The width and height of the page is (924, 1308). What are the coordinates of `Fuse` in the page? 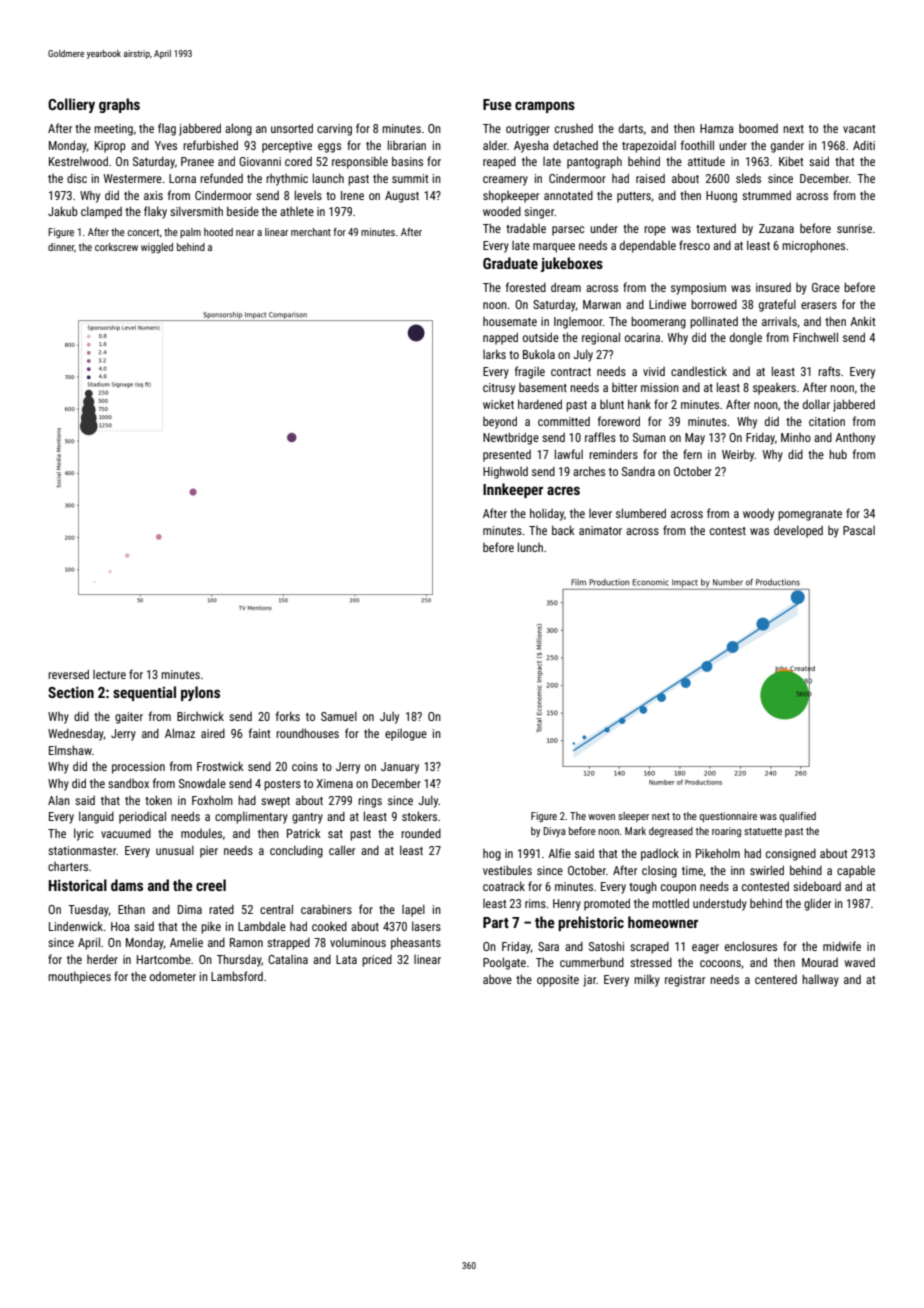 It's located at (497, 104).
